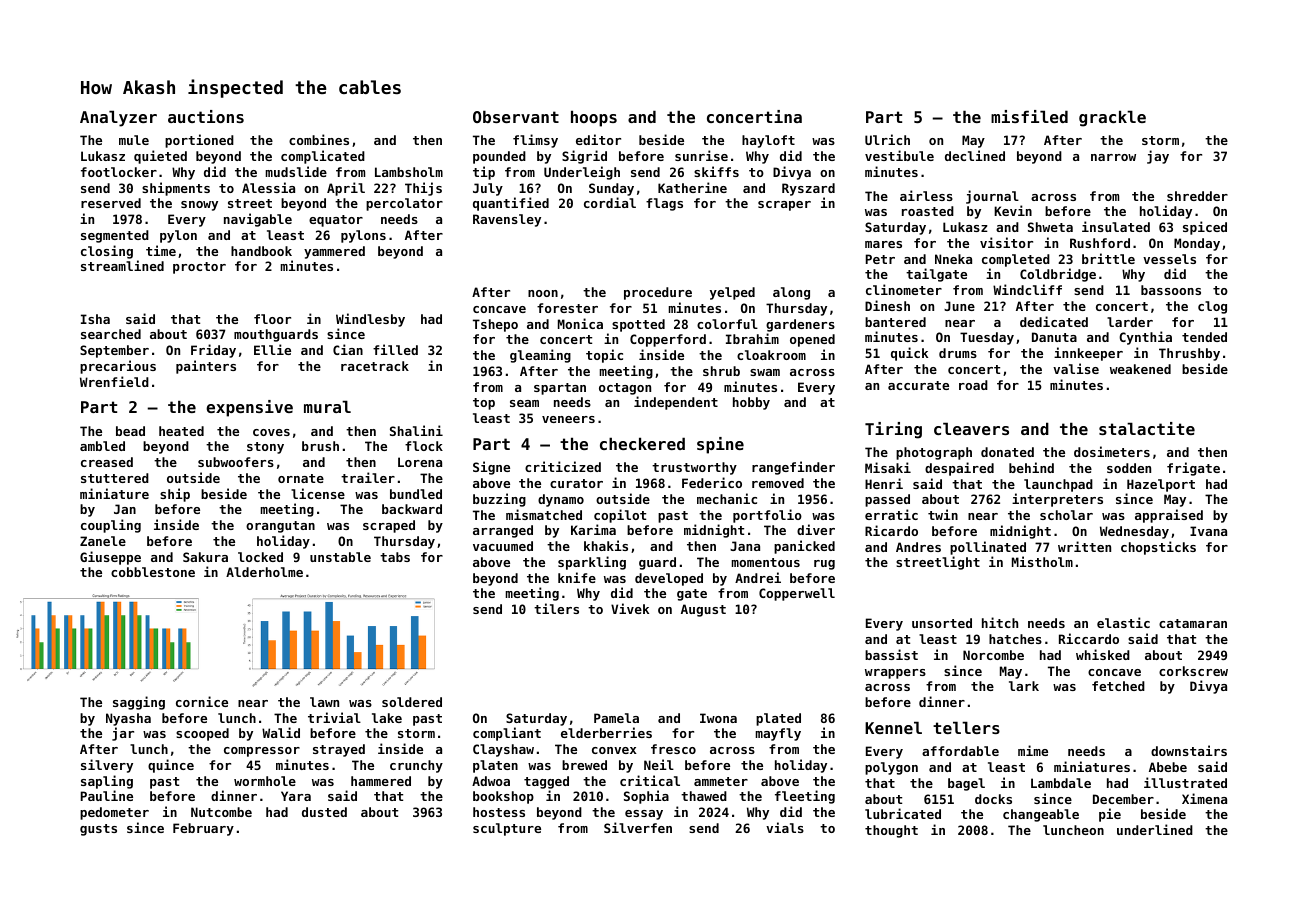 Image resolution: width=1308 pixels, height=924 pixels. What do you see at coordinates (98, 830) in the page?
I see `gusts` at bounding box center [98, 830].
